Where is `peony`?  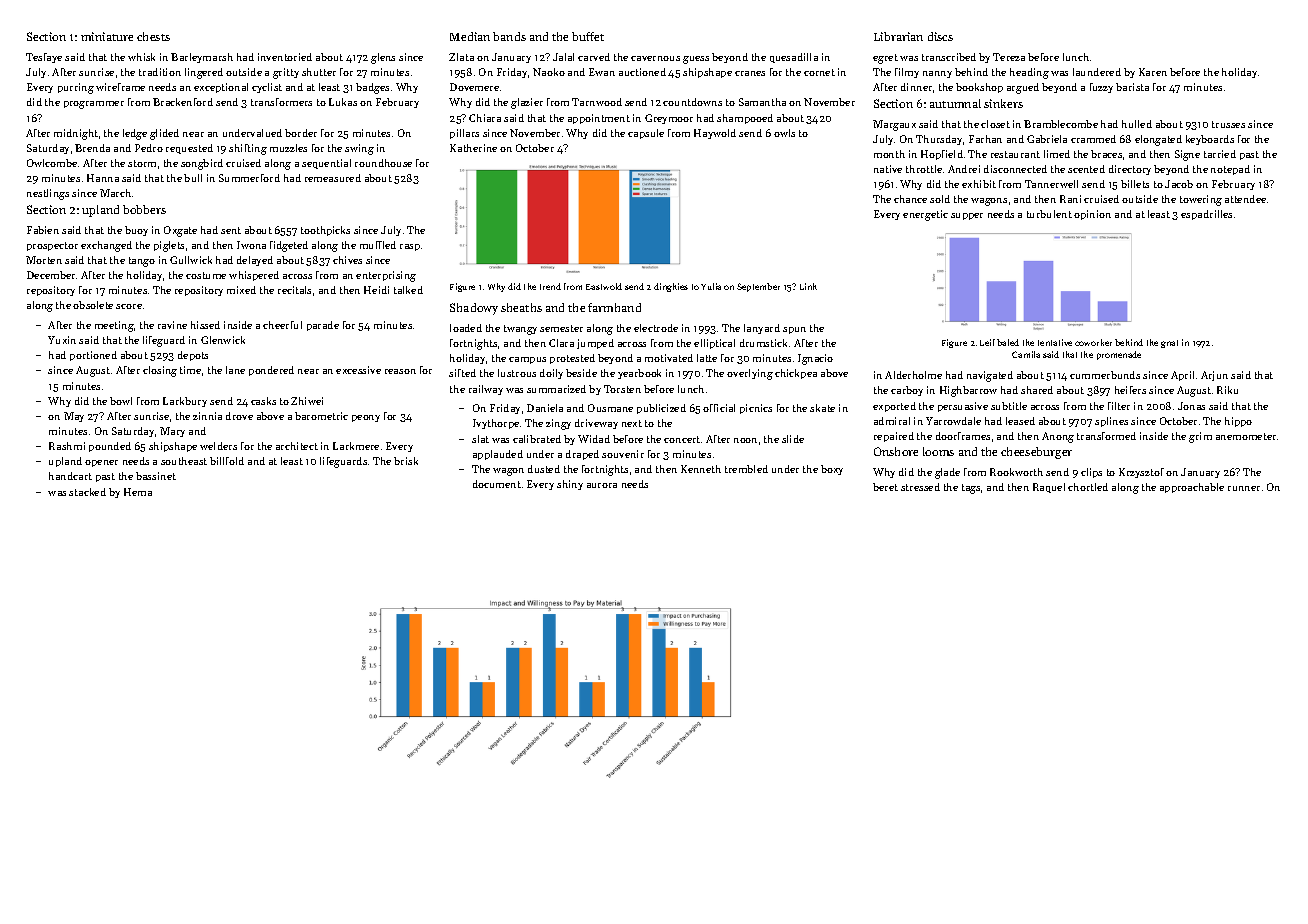
peony is located at coordinates (366, 418).
